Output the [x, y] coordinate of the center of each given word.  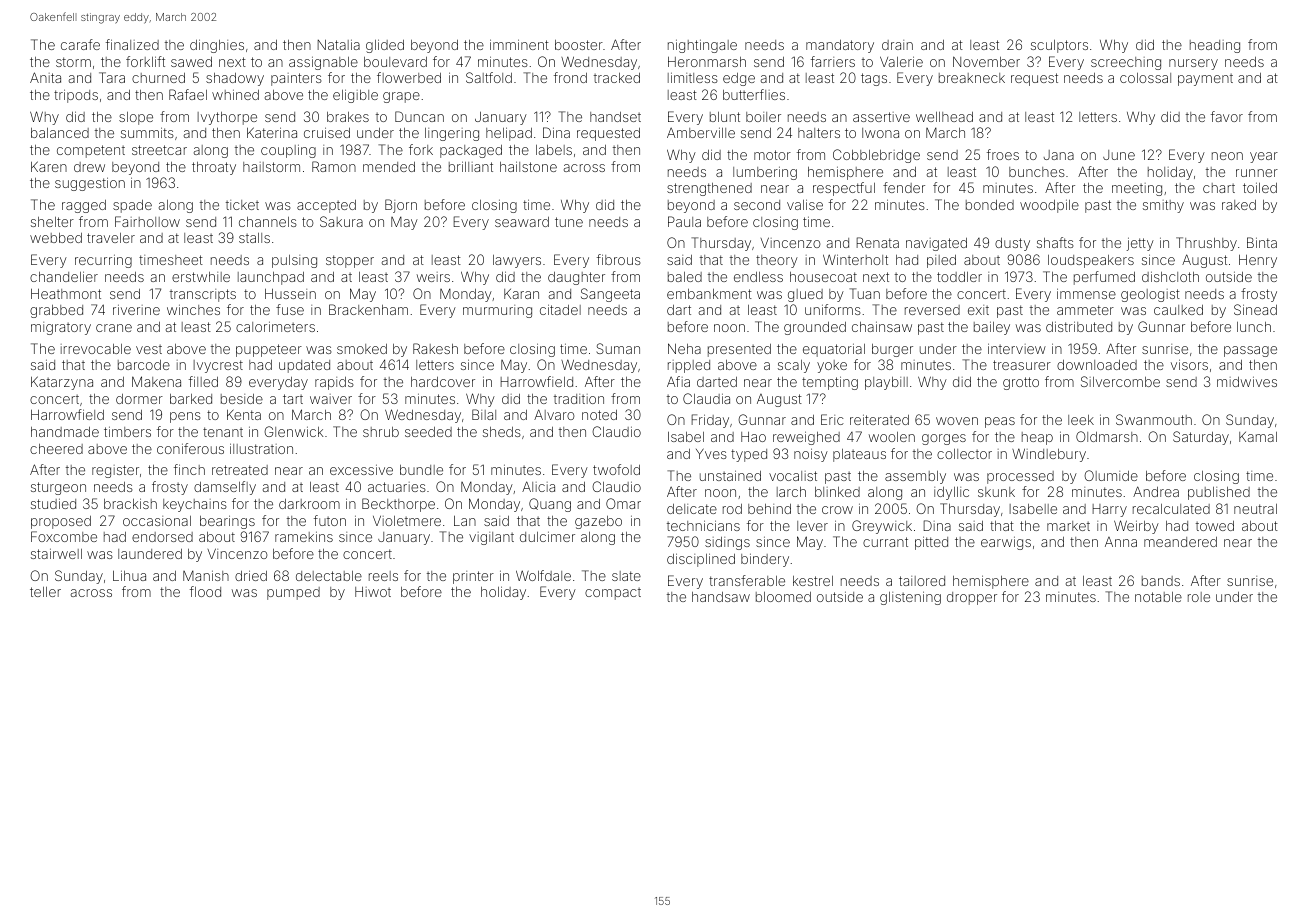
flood [205, 591]
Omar [623, 503]
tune [569, 222]
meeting [1137, 189]
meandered [1180, 542]
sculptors [1059, 46]
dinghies [217, 46]
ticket [242, 205]
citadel [560, 309]
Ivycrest [218, 366]
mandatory [840, 46]
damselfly [225, 488]
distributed [1079, 326]
